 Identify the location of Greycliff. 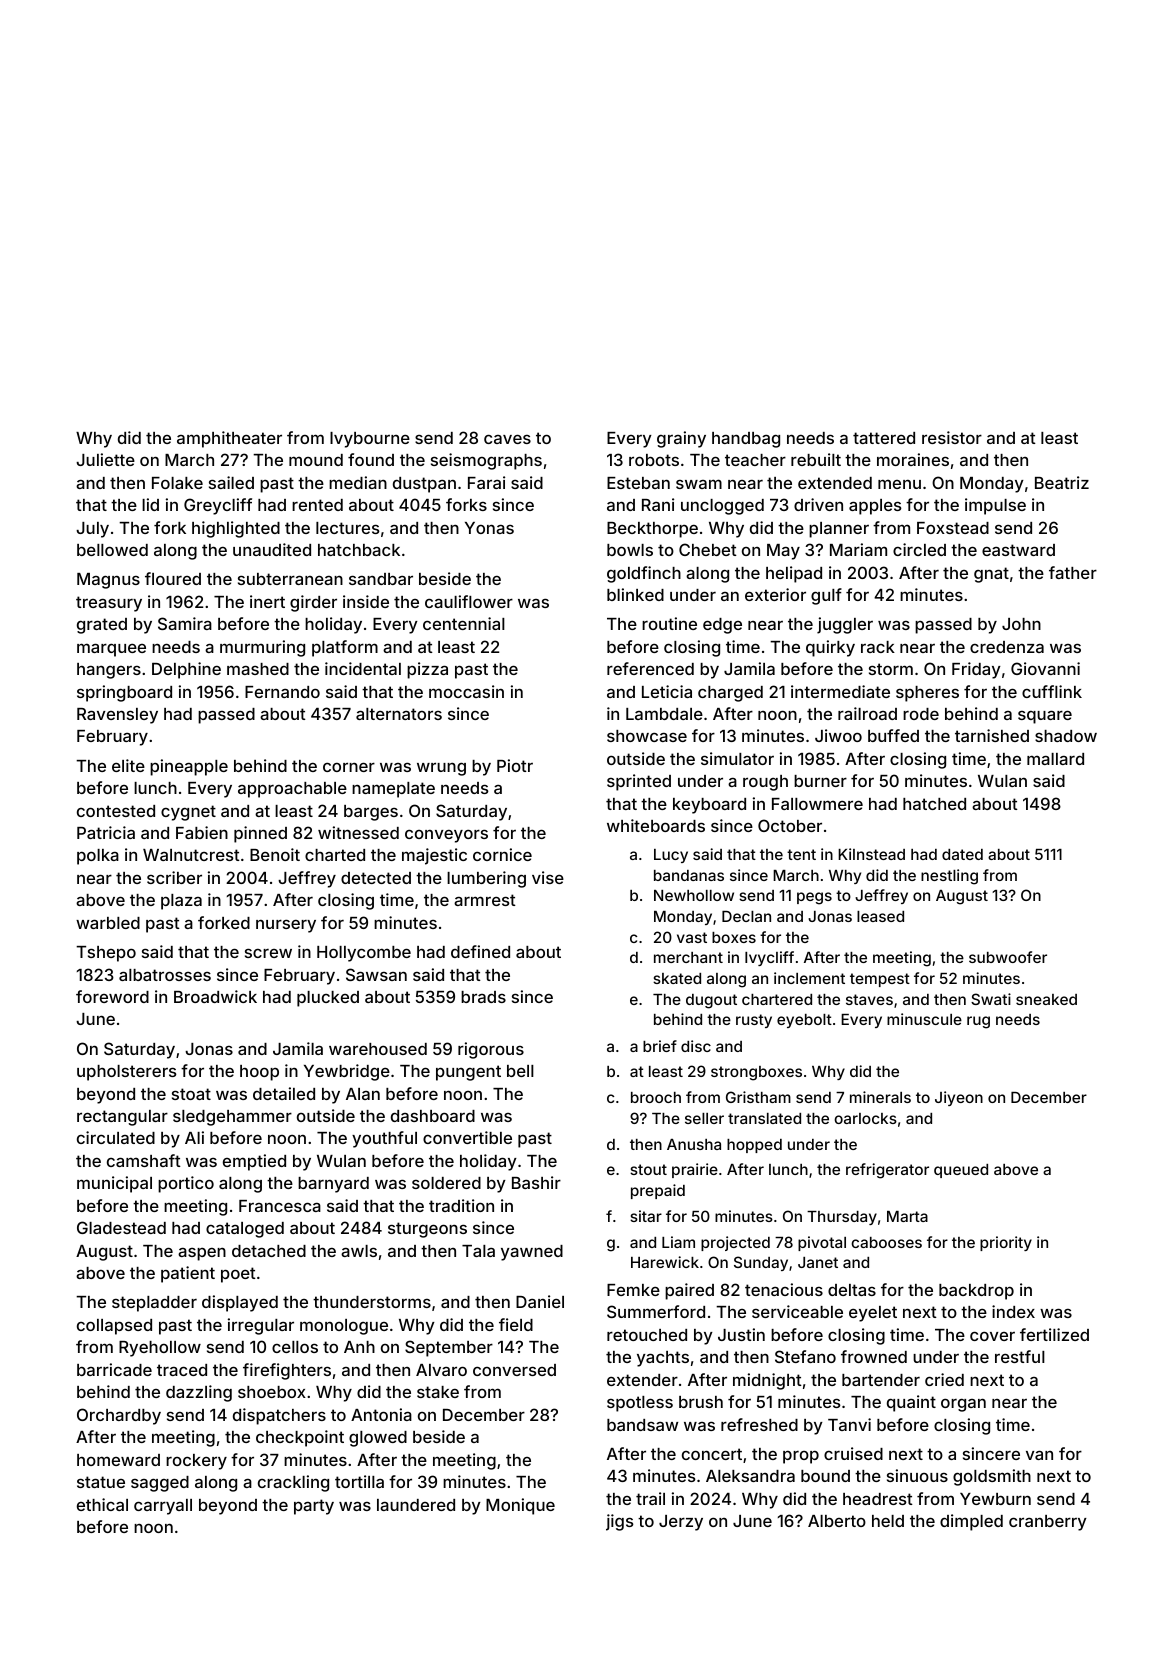
(218, 506).
